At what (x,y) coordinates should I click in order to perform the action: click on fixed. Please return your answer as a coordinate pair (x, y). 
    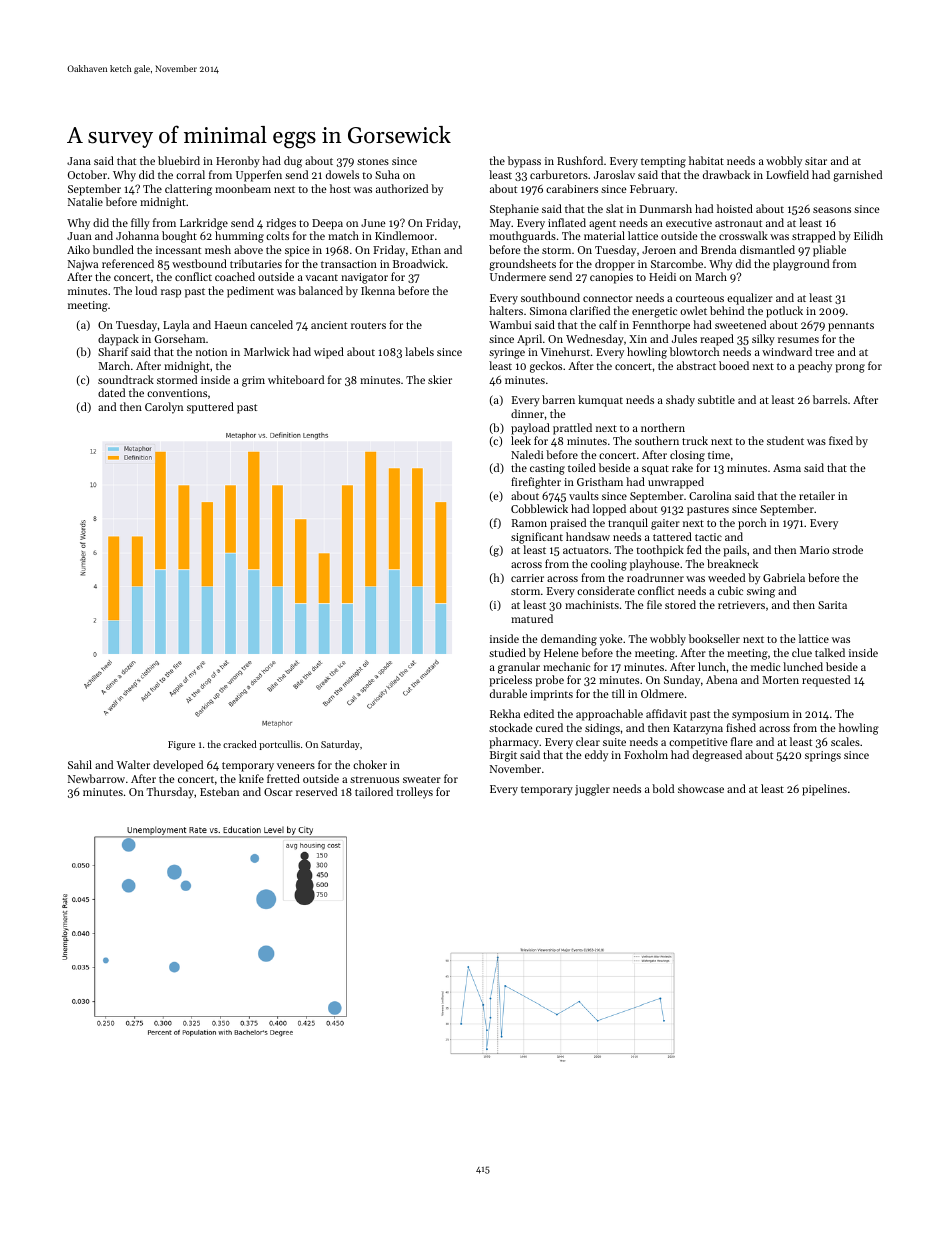
    Looking at the image, I should click on (841, 440).
